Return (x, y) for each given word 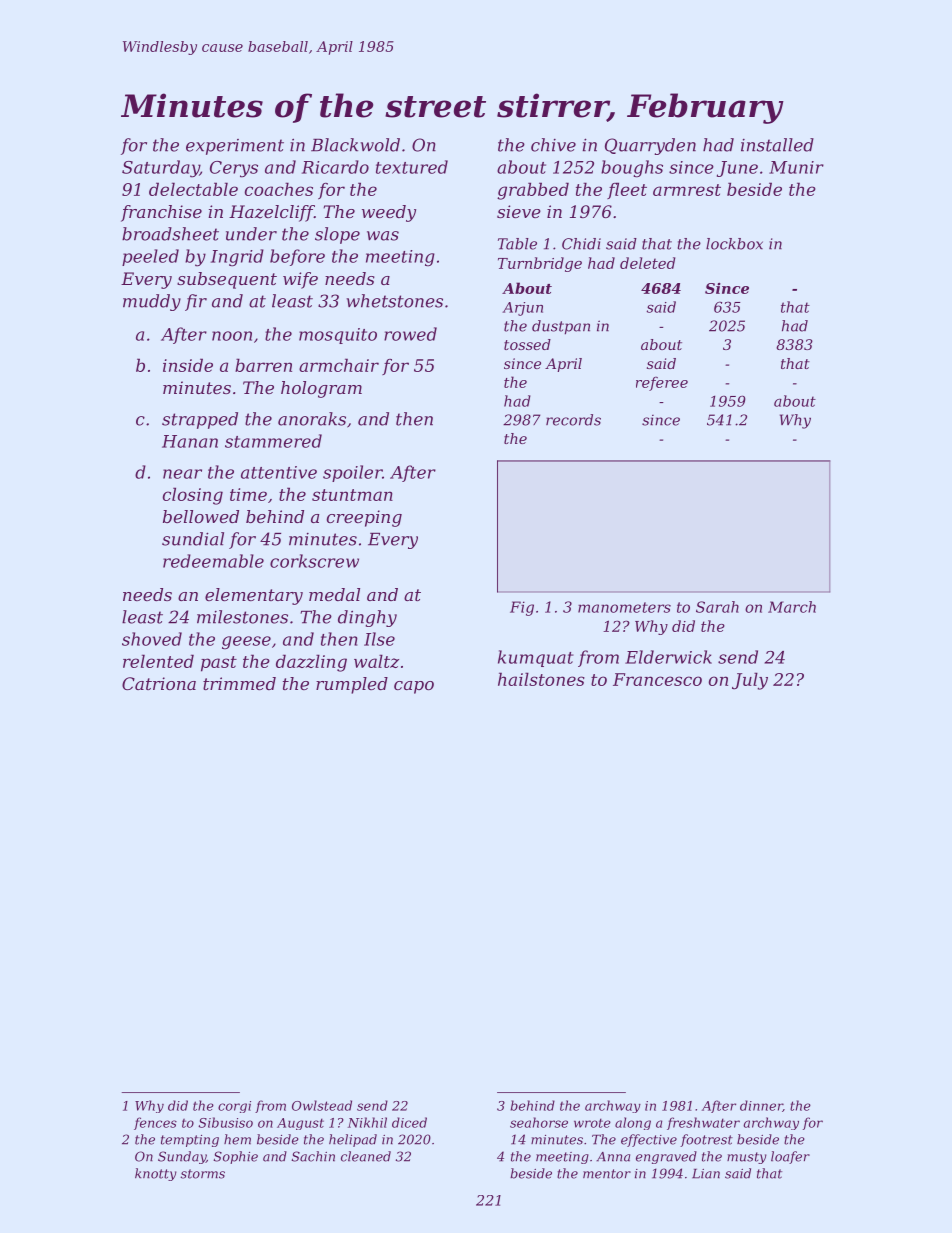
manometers (624, 607)
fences (155, 1123)
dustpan (561, 327)
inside (188, 365)
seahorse (539, 1122)
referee (662, 383)
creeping (364, 518)
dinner (761, 1106)
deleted (647, 263)
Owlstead (322, 1105)
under (251, 234)
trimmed (239, 683)
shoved (152, 639)
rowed (410, 334)
